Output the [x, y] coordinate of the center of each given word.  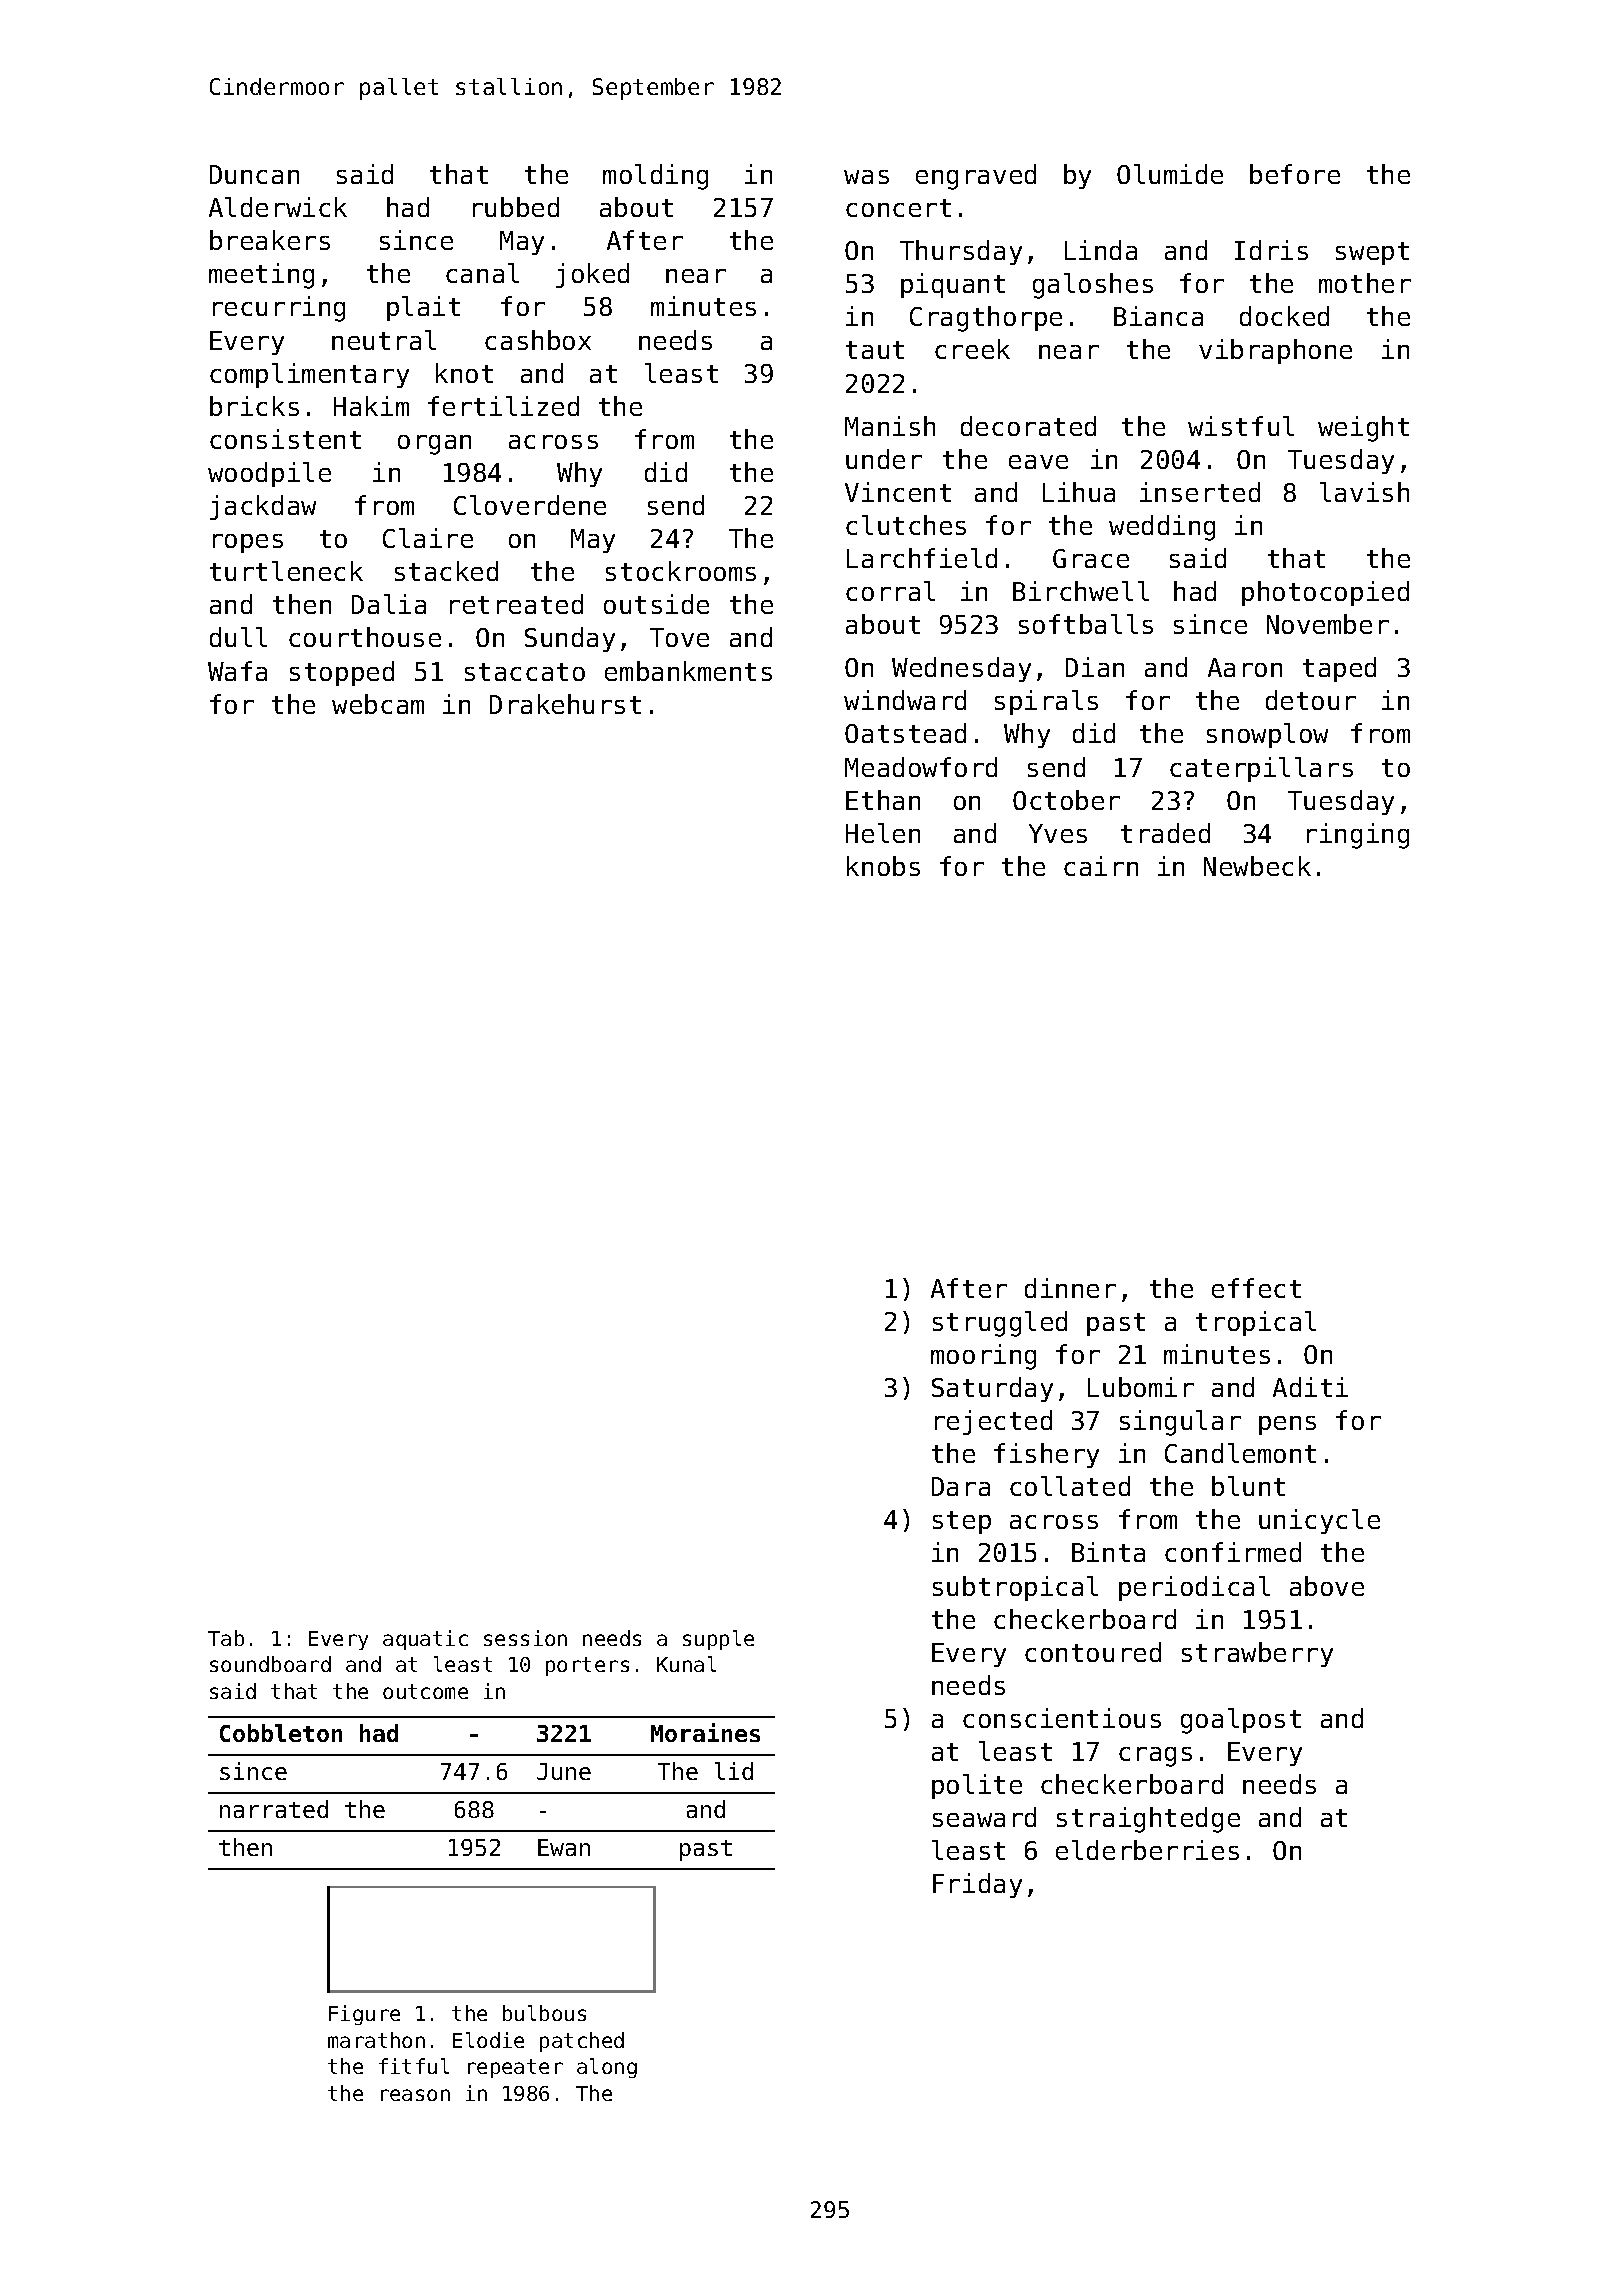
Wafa [237, 671]
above [1327, 1586]
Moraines [705, 1732]
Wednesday [961, 669]
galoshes [1093, 286]
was [866, 177]
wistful [1241, 426]
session [525, 1638]
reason [415, 2095]
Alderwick [278, 207]
